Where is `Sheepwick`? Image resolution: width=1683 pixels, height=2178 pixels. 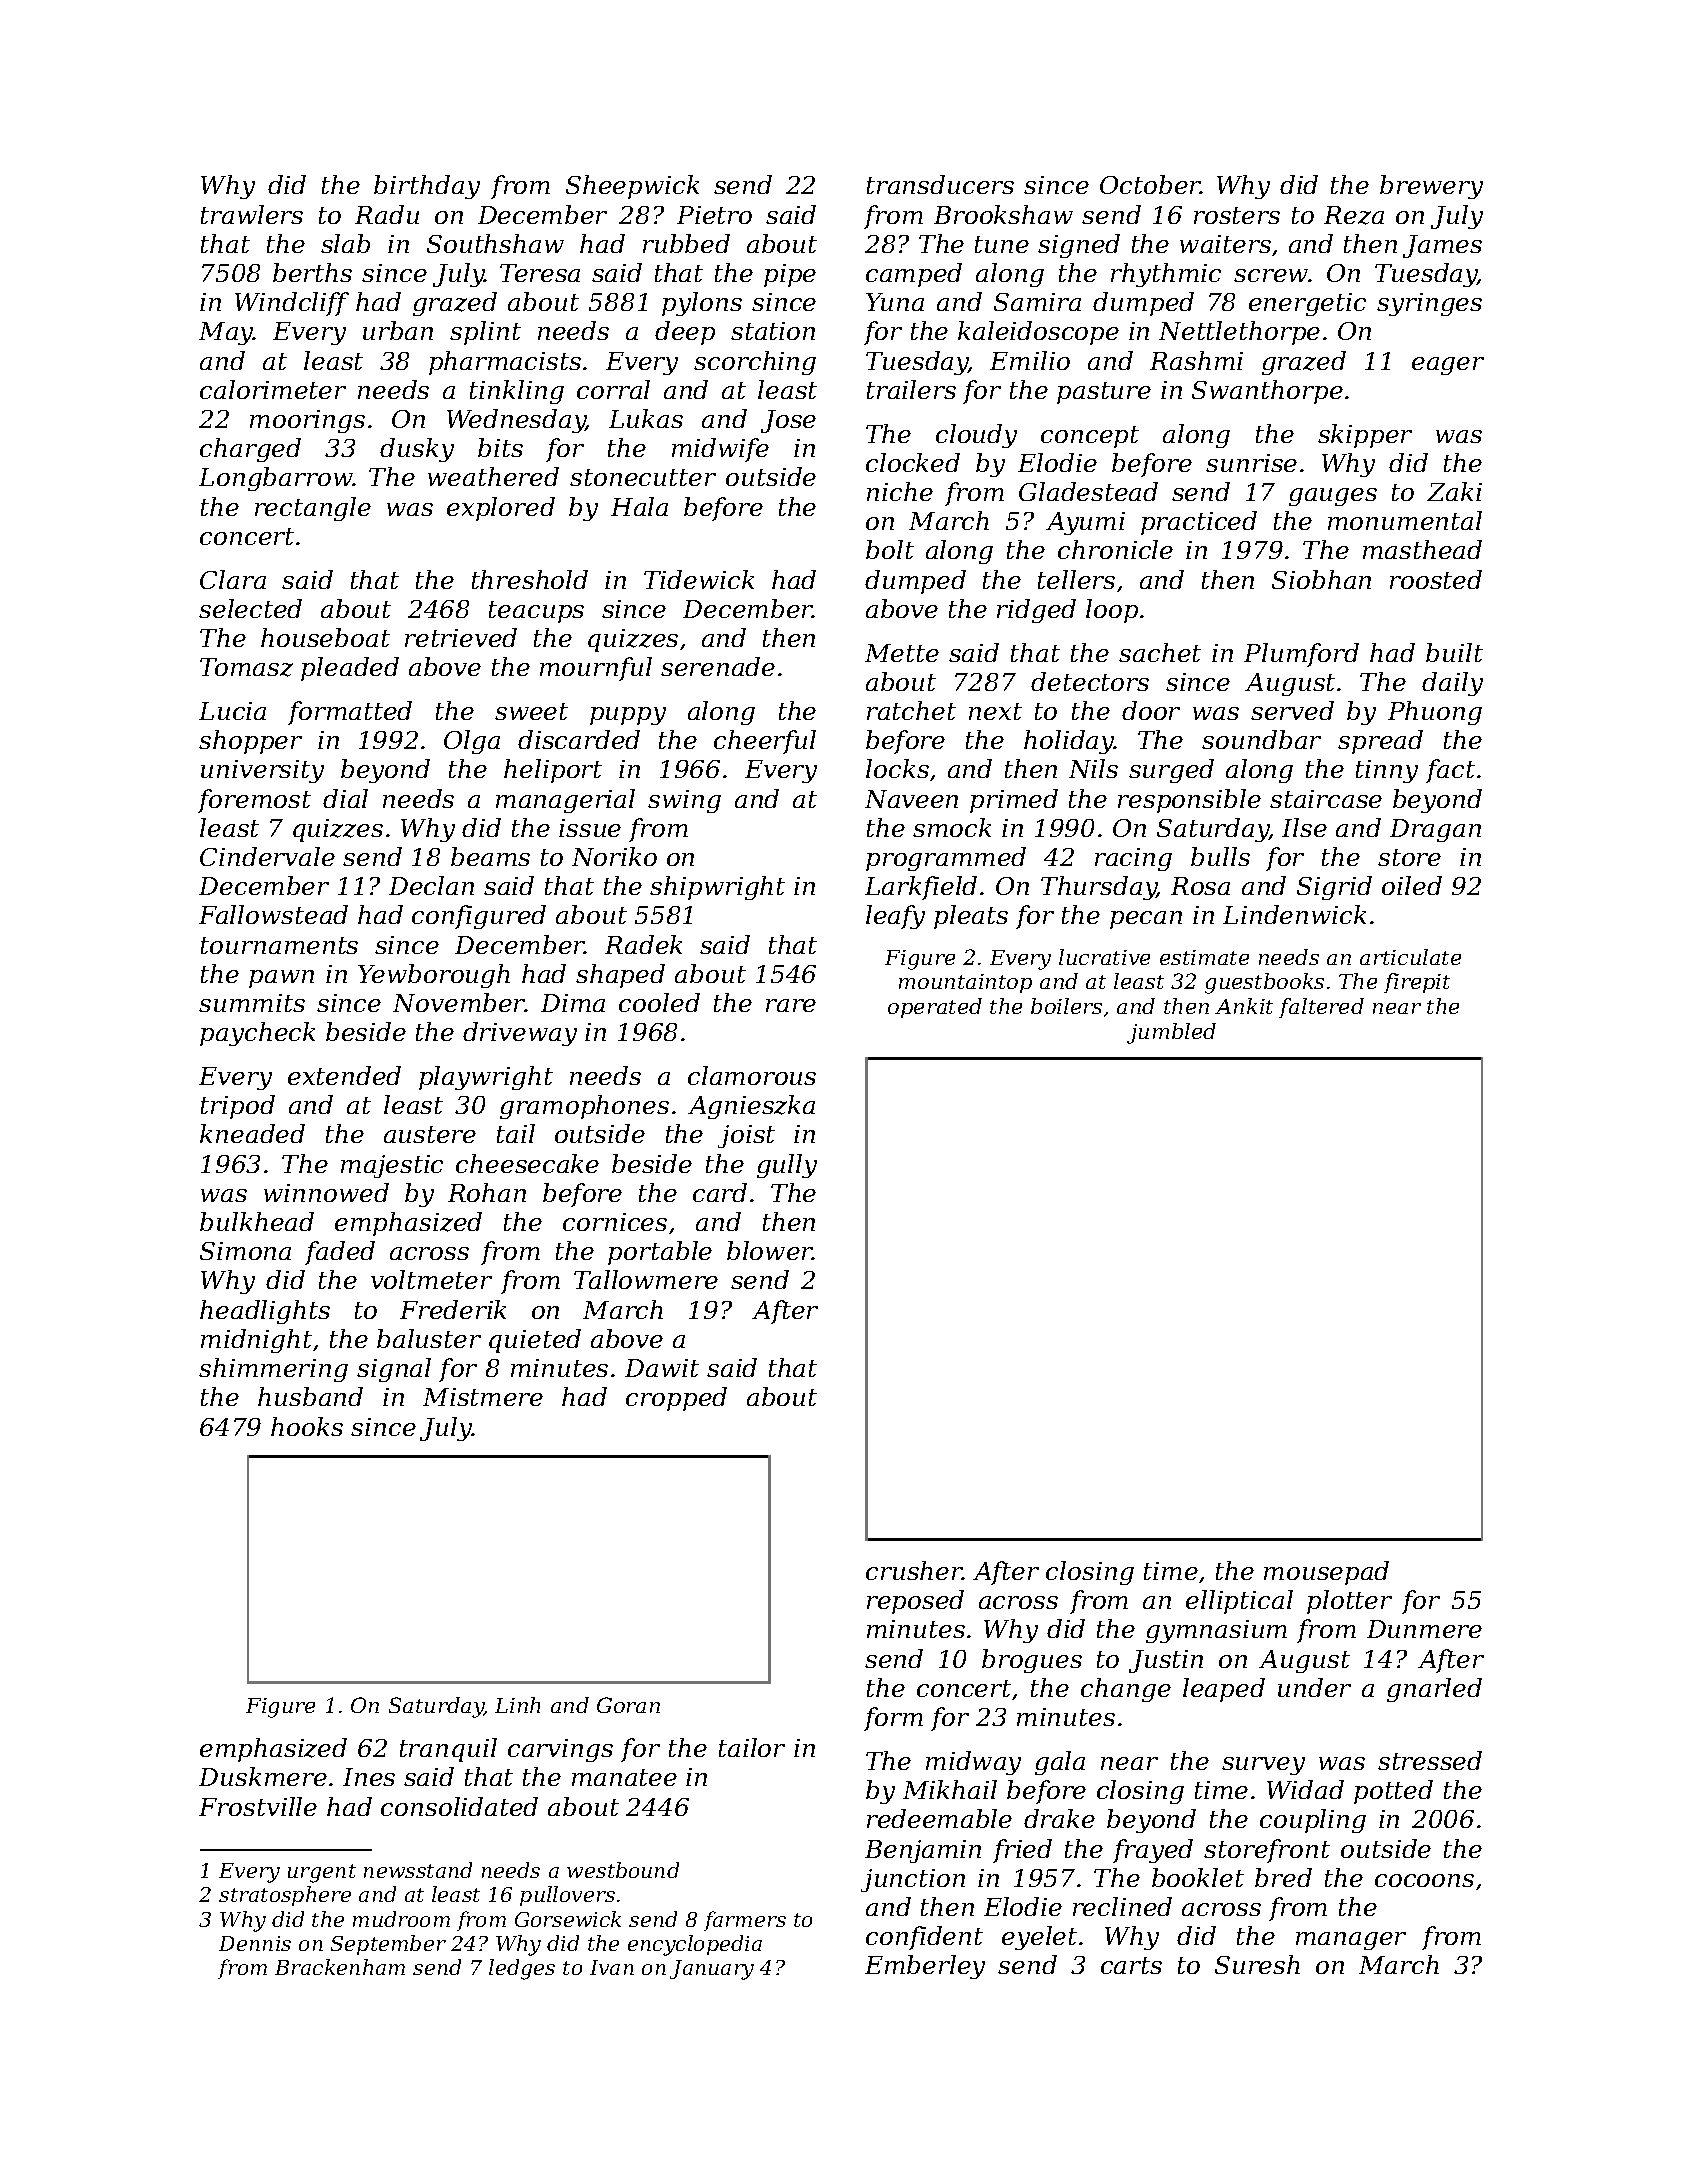
Sheepwick is located at coordinates (632, 187).
